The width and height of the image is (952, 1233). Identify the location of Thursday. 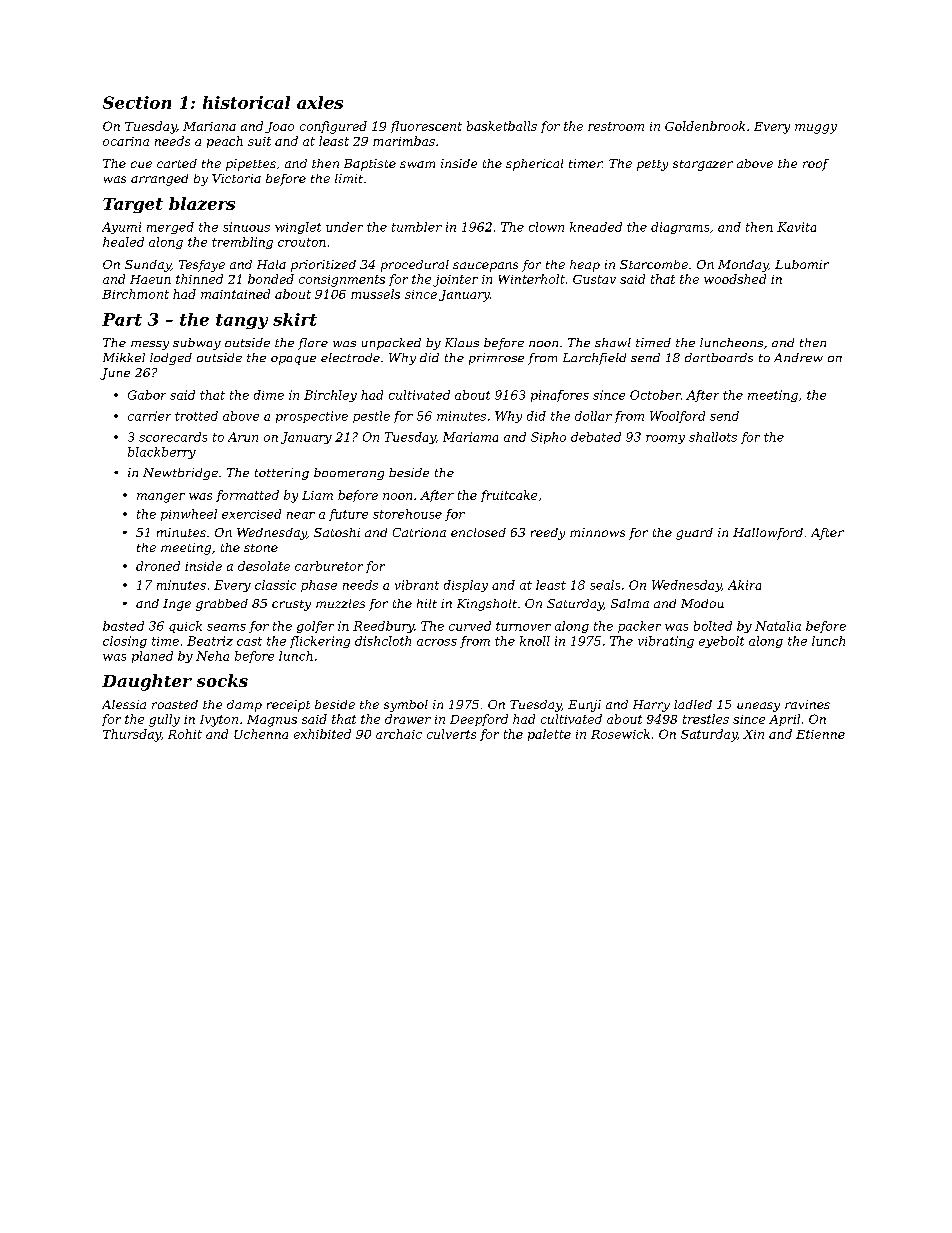
(132, 735).
